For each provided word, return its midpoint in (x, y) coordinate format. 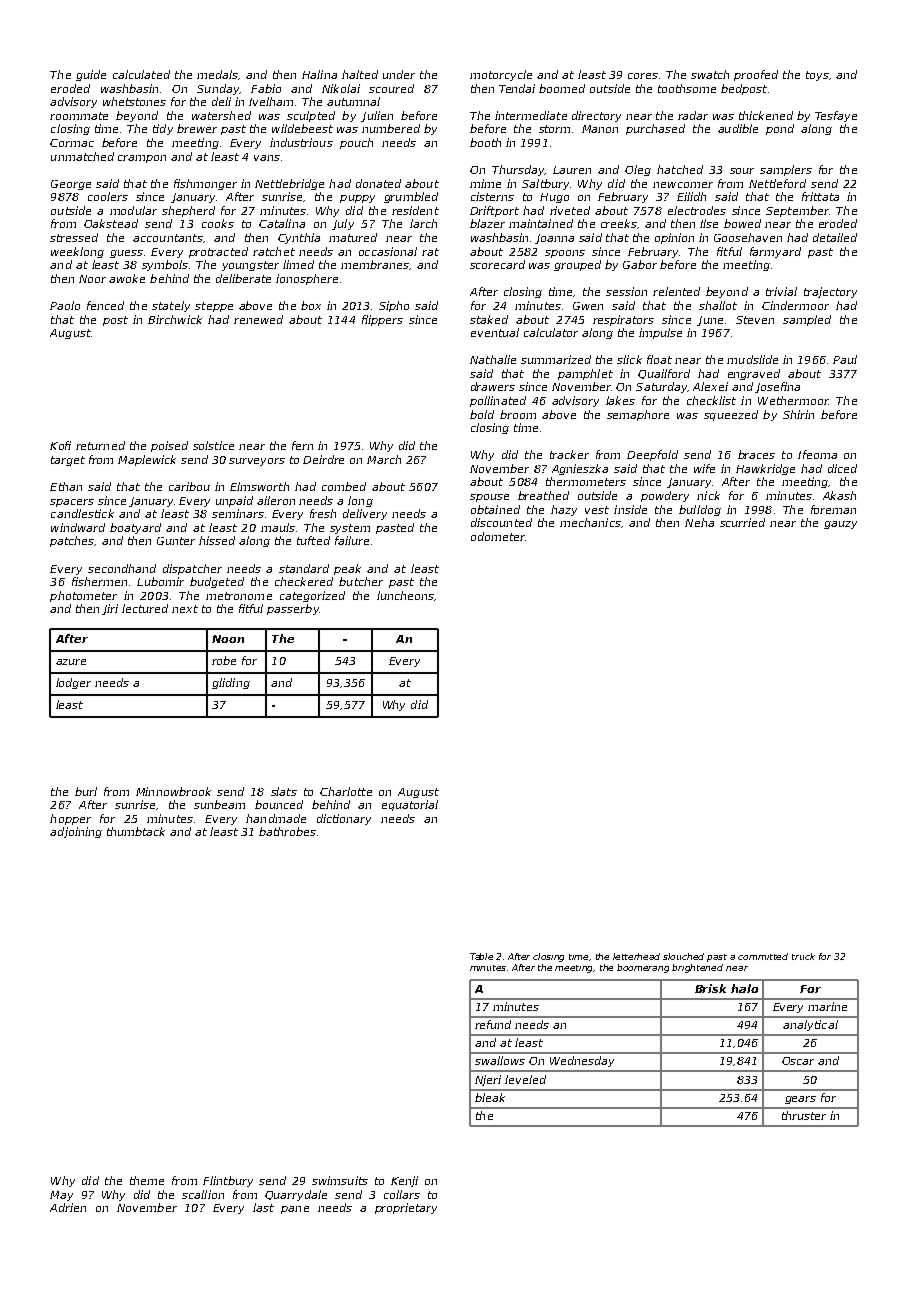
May (61, 1196)
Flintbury (228, 1181)
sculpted (311, 116)
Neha (699, 522)
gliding (231, 683)
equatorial (410, 805)
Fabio (266, 88)
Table (481, 956)
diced (842, 468)
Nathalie (493, 359)
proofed (756, 75)
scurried (742, 522)
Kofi (60, 445)
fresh (323, 513)
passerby (293, 609)
